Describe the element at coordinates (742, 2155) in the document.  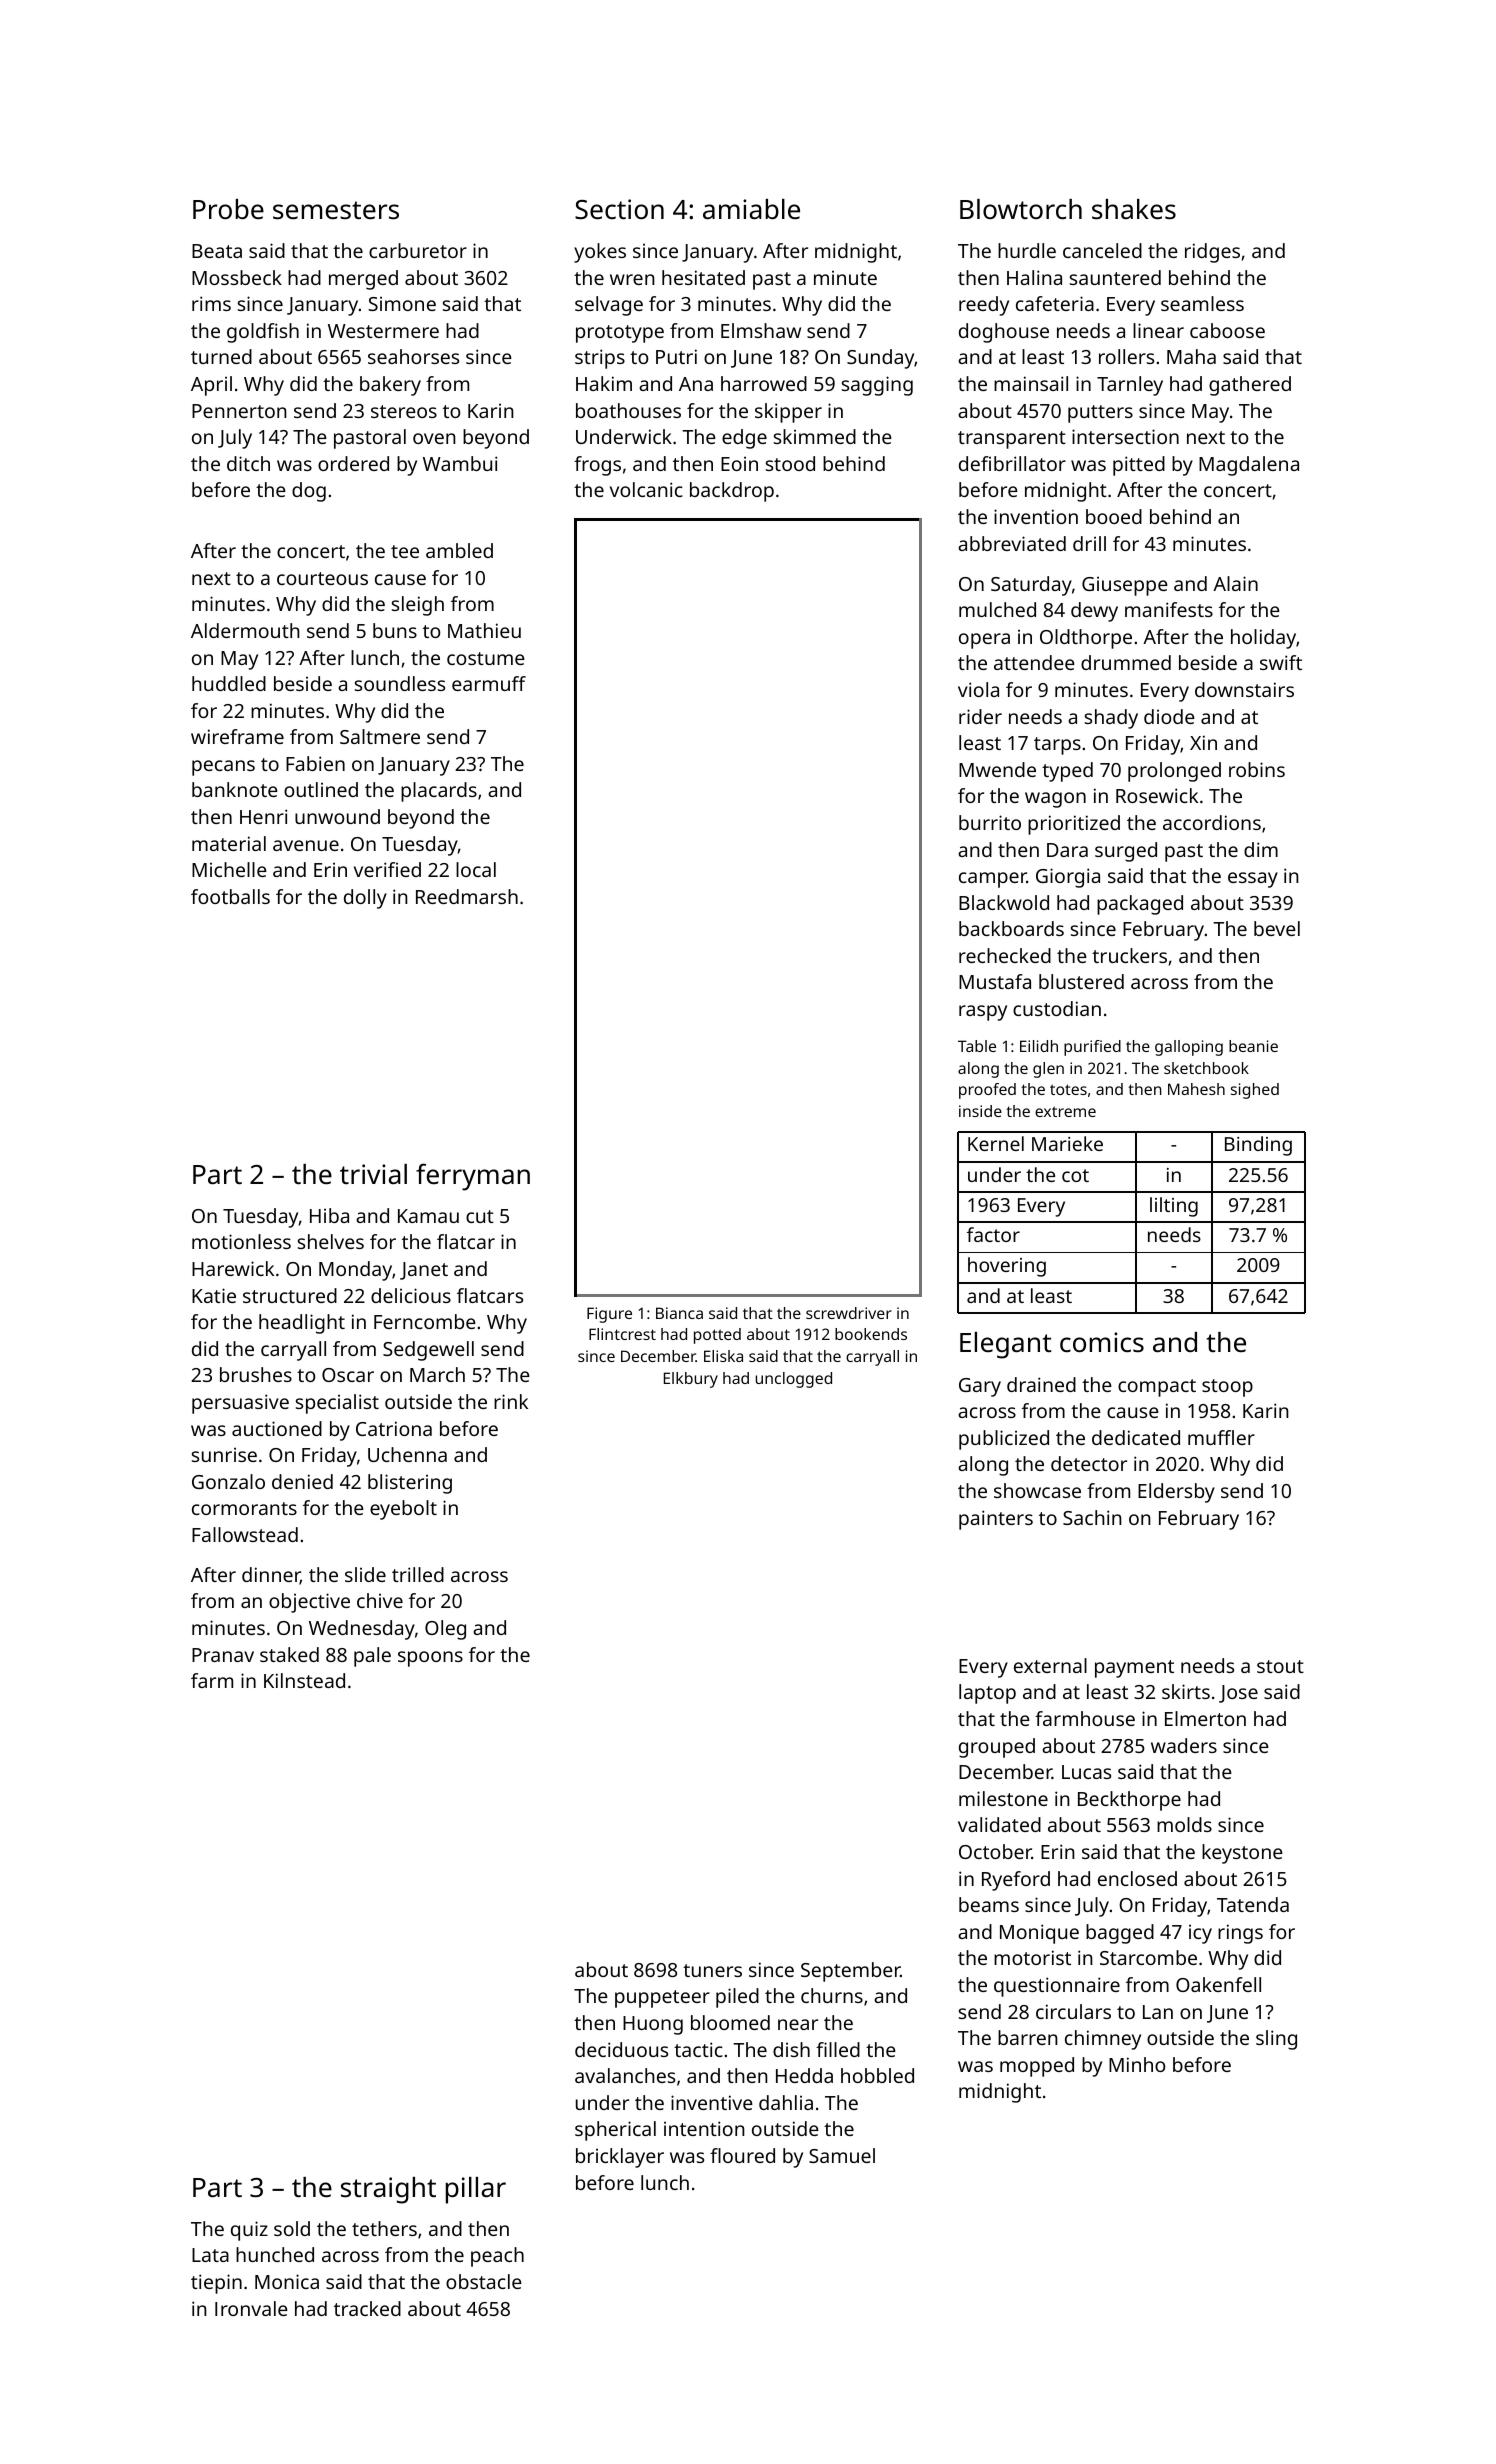
I see `floured` at that location.
